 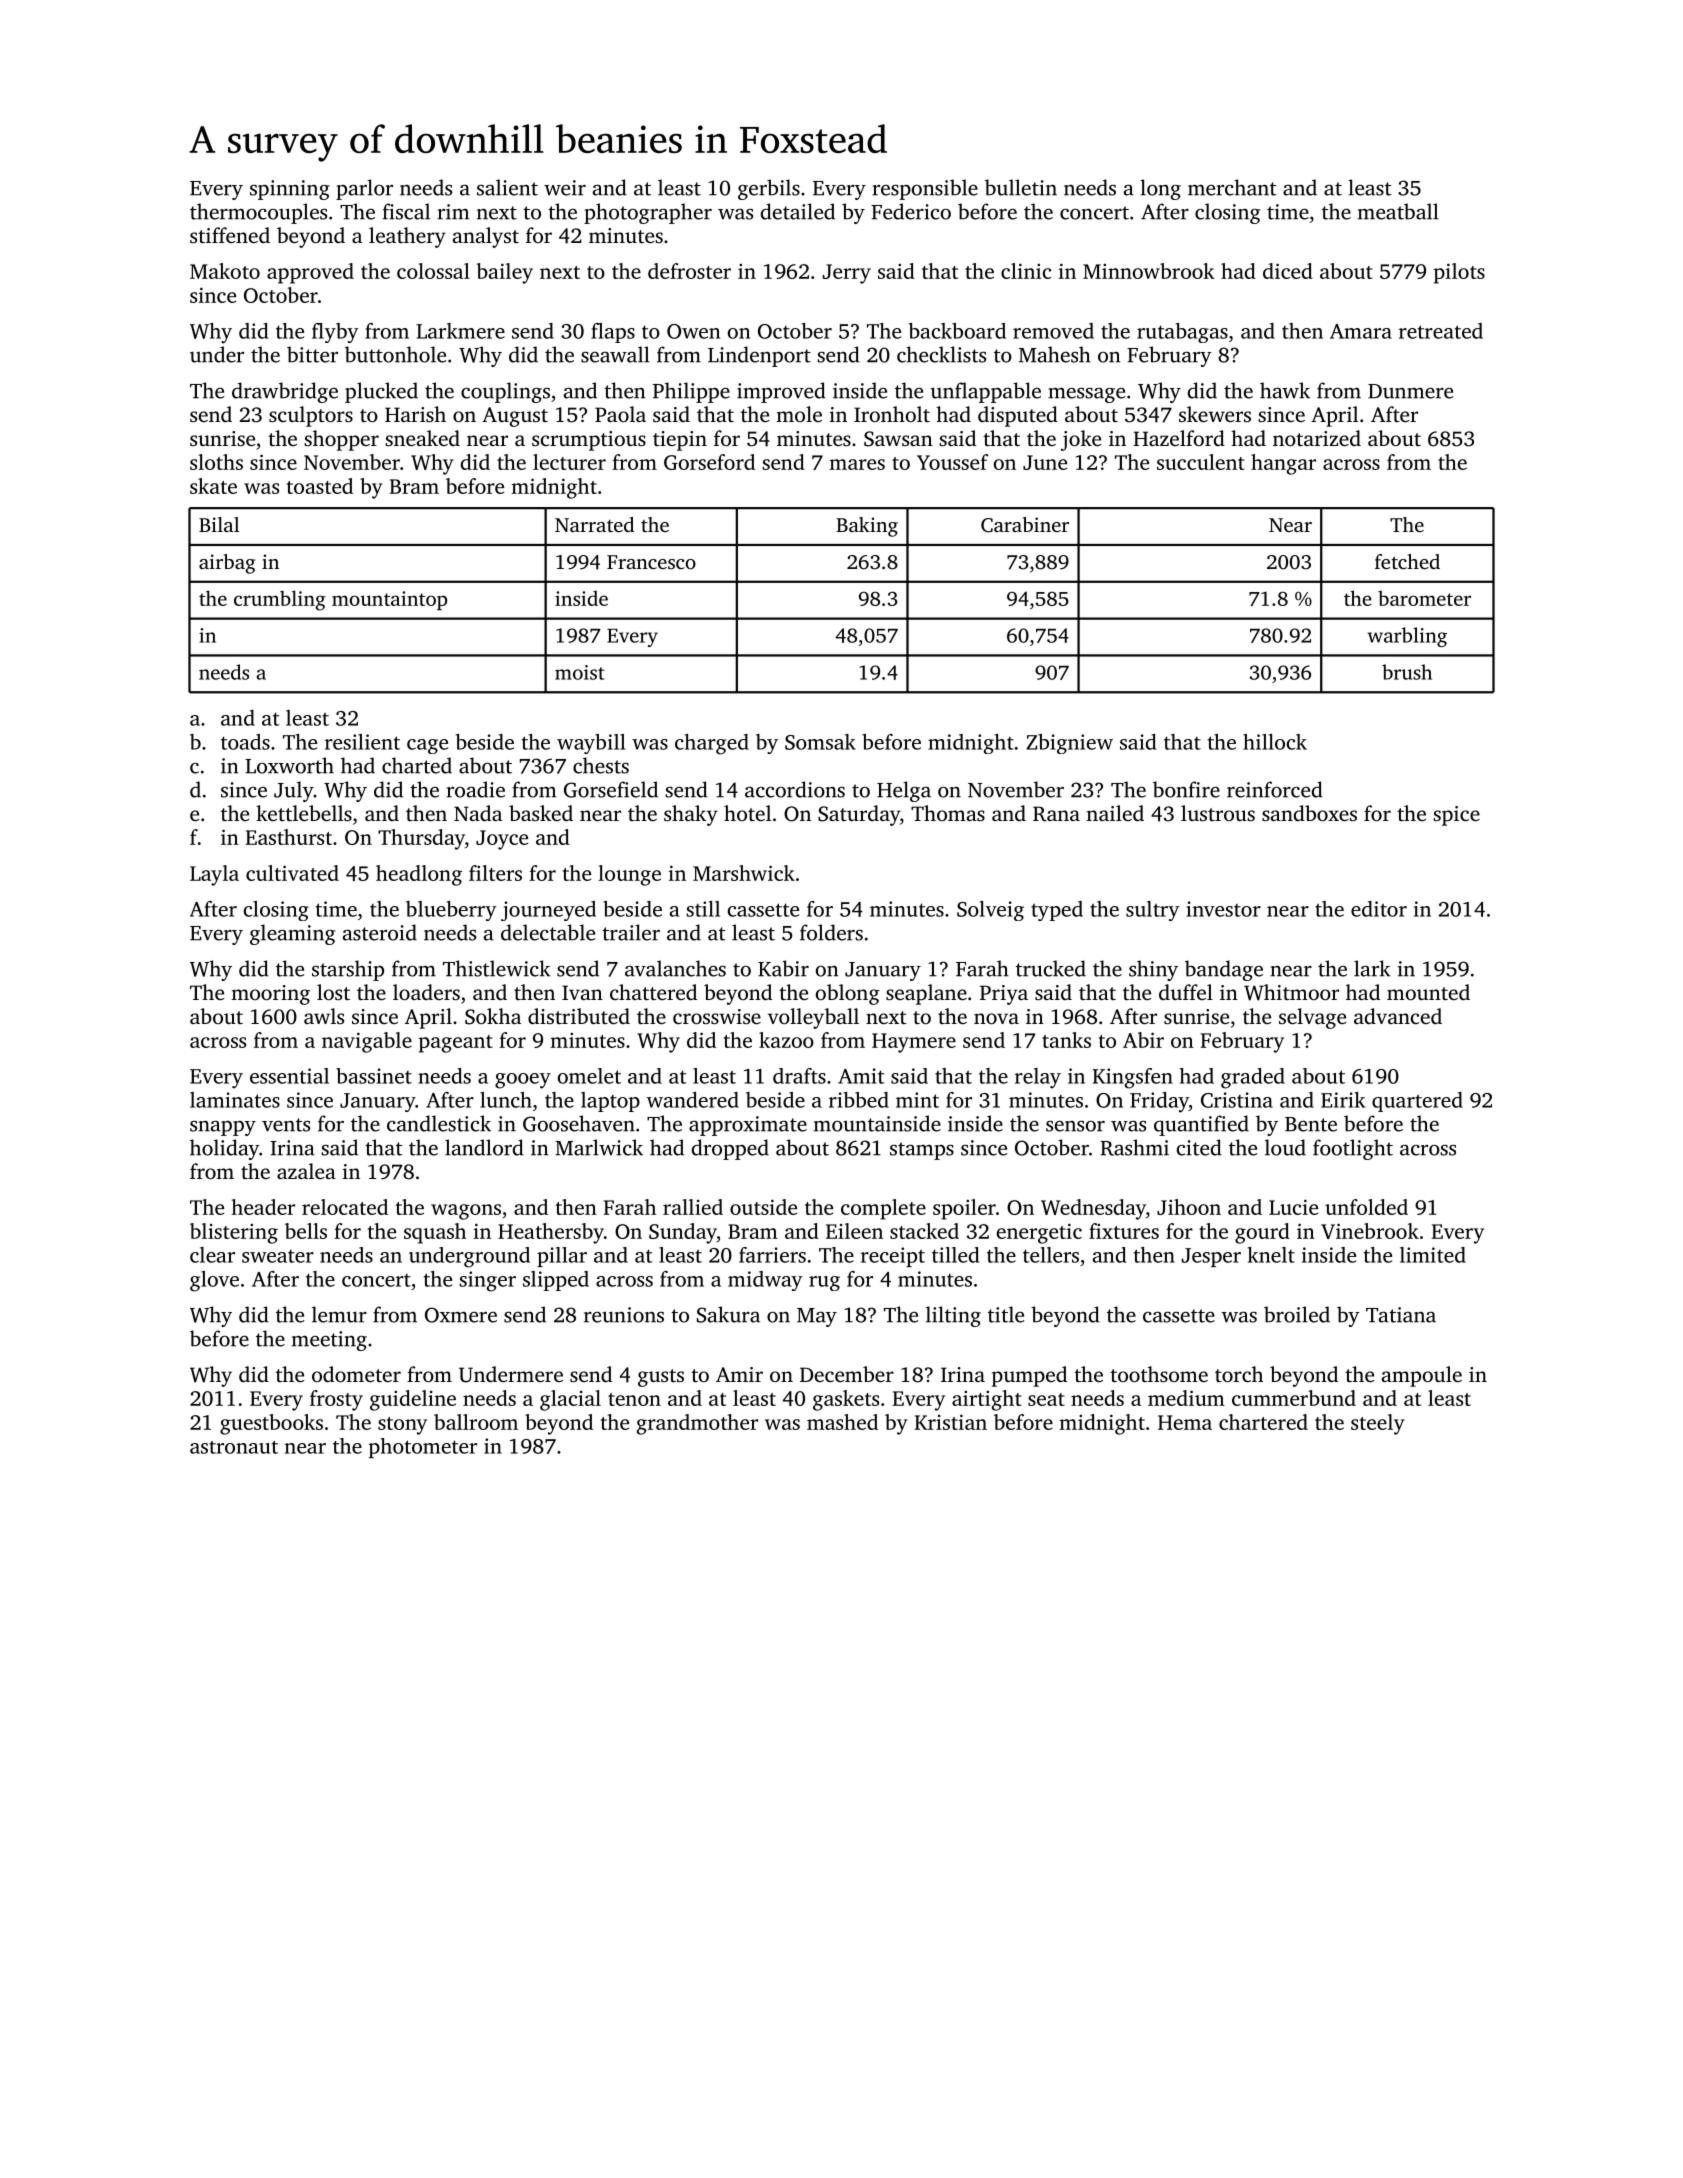 I want to click on meatball, so click(x=1398, y=211).
